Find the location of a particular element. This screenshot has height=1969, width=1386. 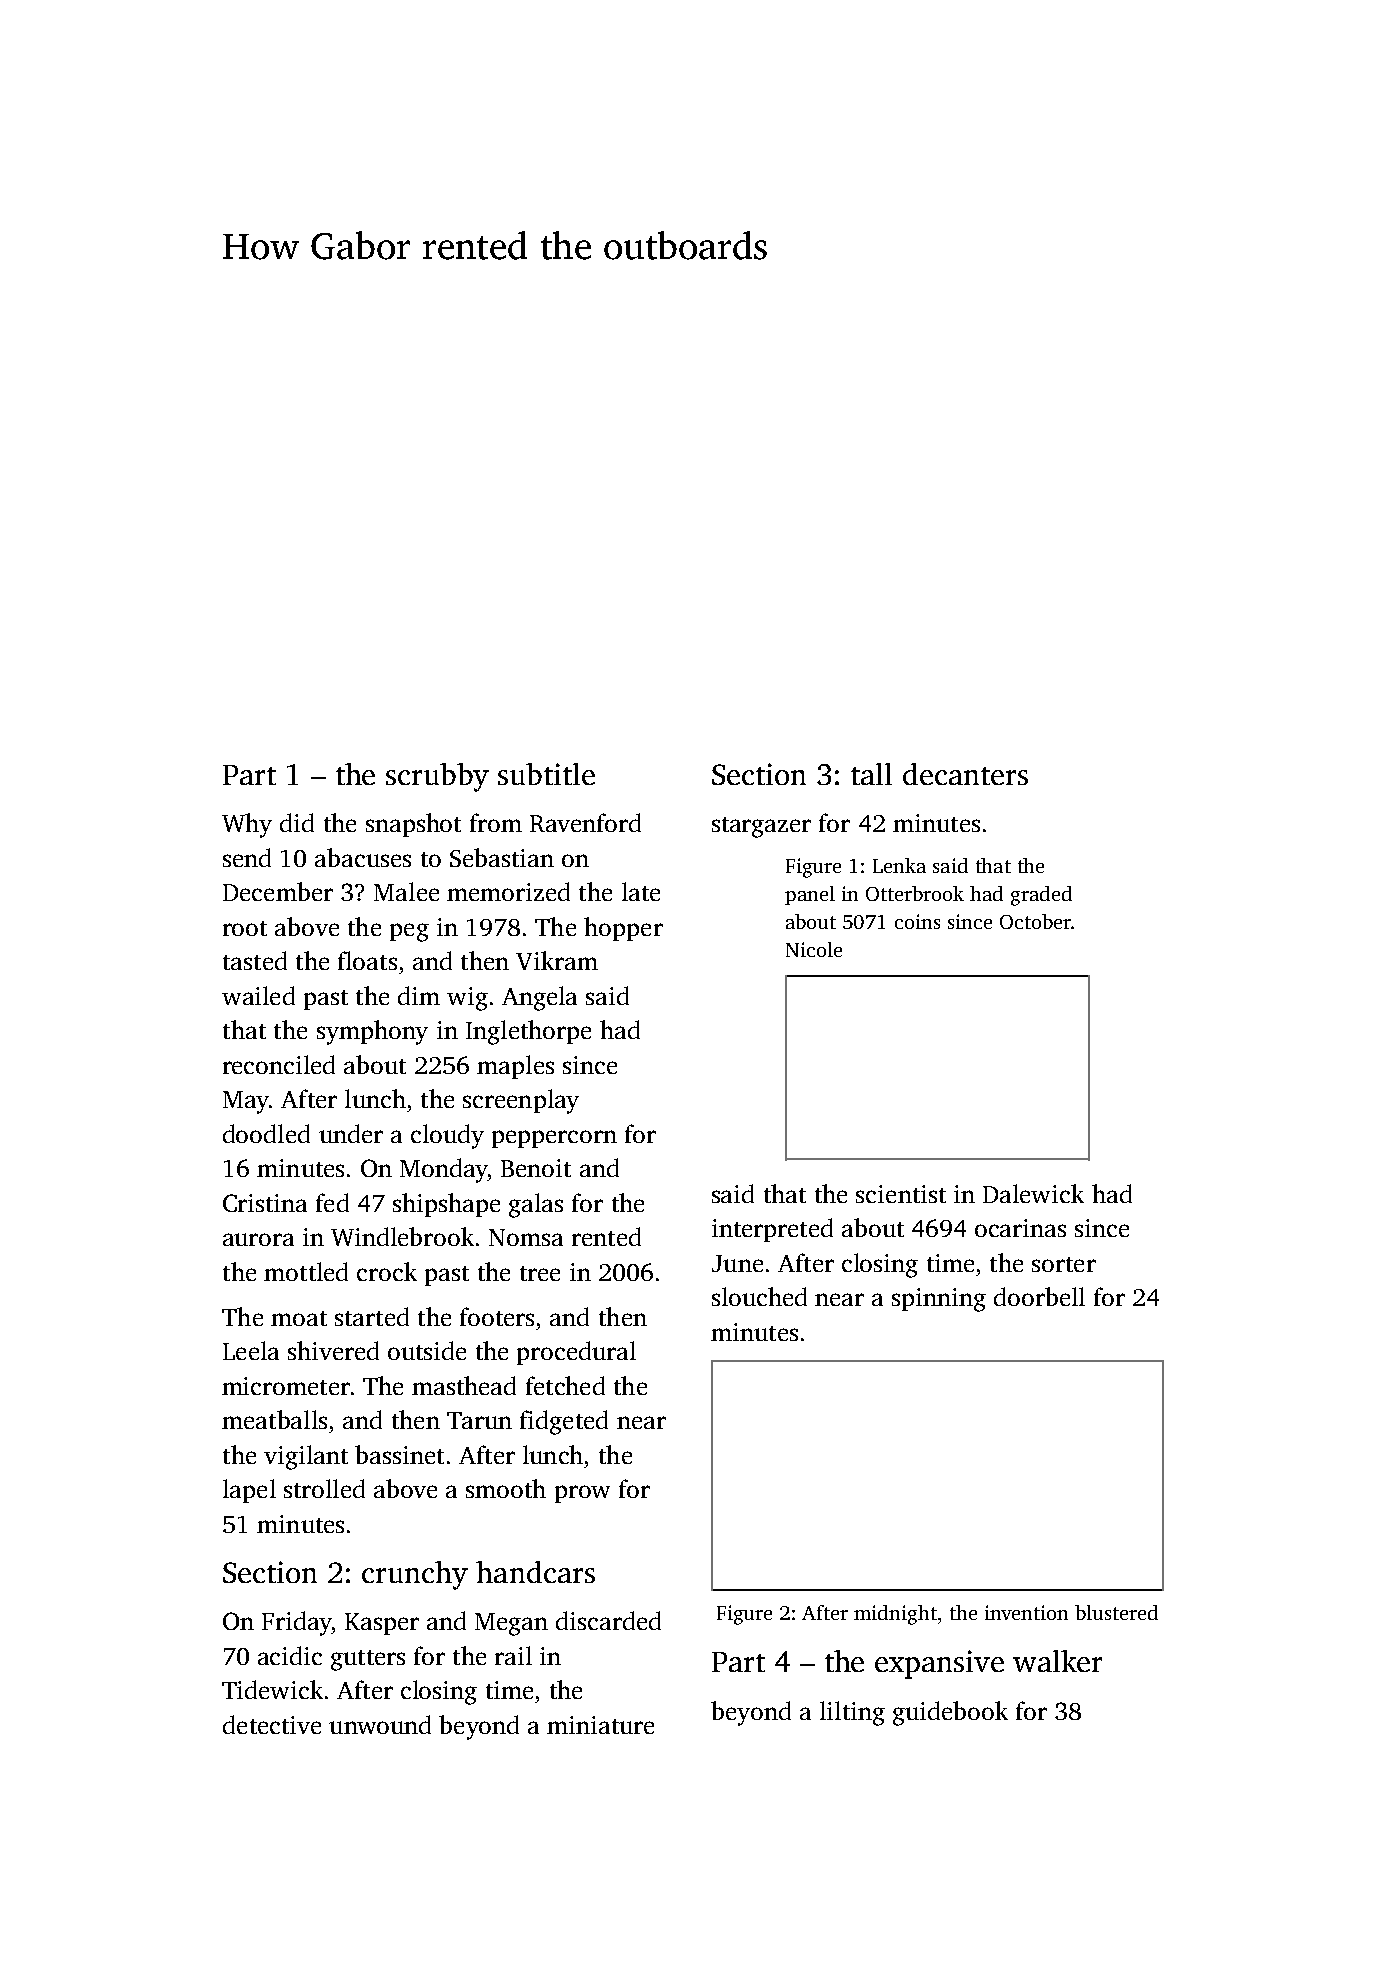

Ravenford is located at coordinates (585, 822).
